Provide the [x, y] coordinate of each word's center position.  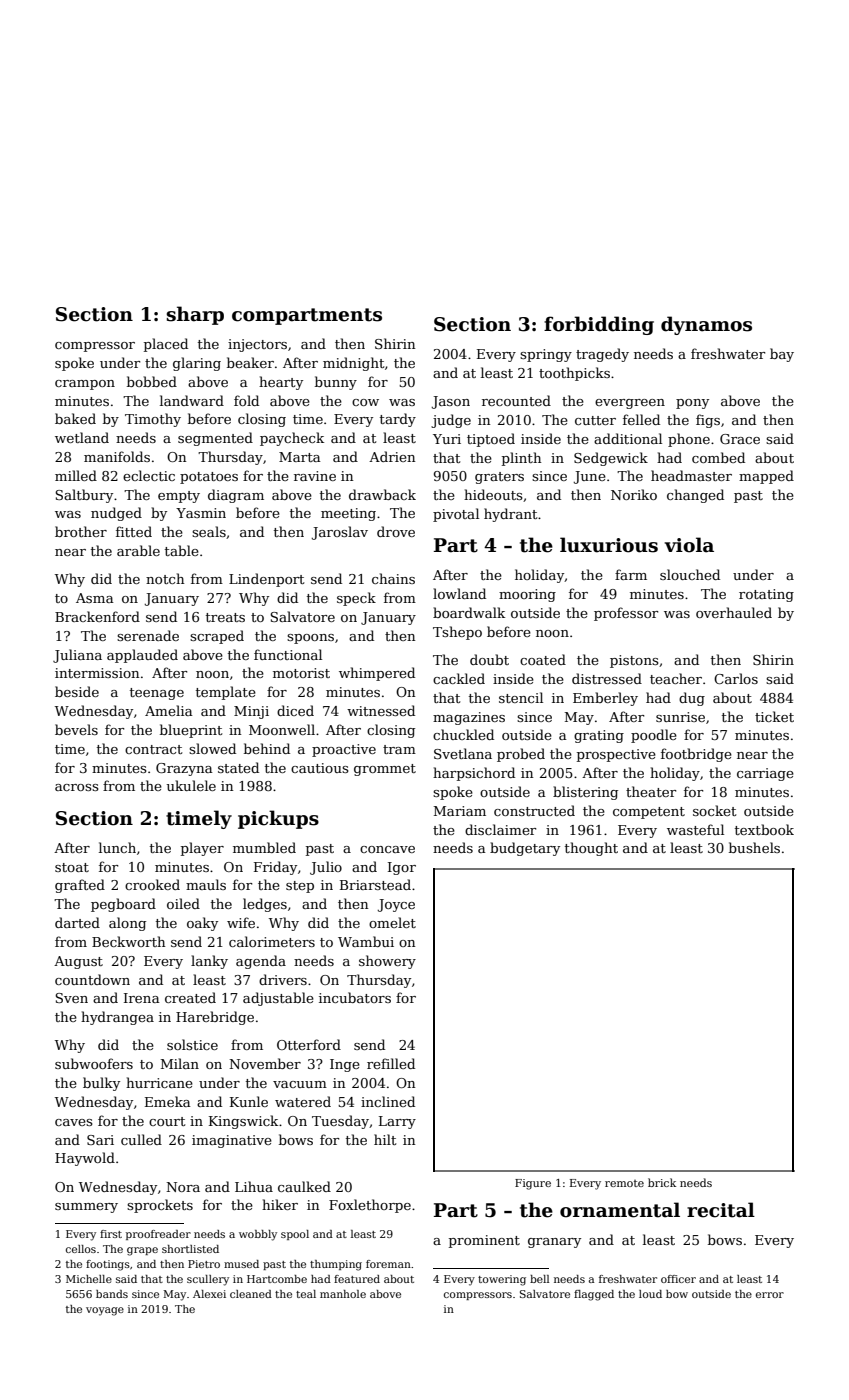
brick [662, 1182]
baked [75, 418]
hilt [385, 1139]
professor [626, 614]
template [226, 693]
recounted [516, 400]
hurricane [159, 1082]
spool [295, 1235]
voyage [105, 1311]
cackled [459, 678]
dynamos [706, 325]
